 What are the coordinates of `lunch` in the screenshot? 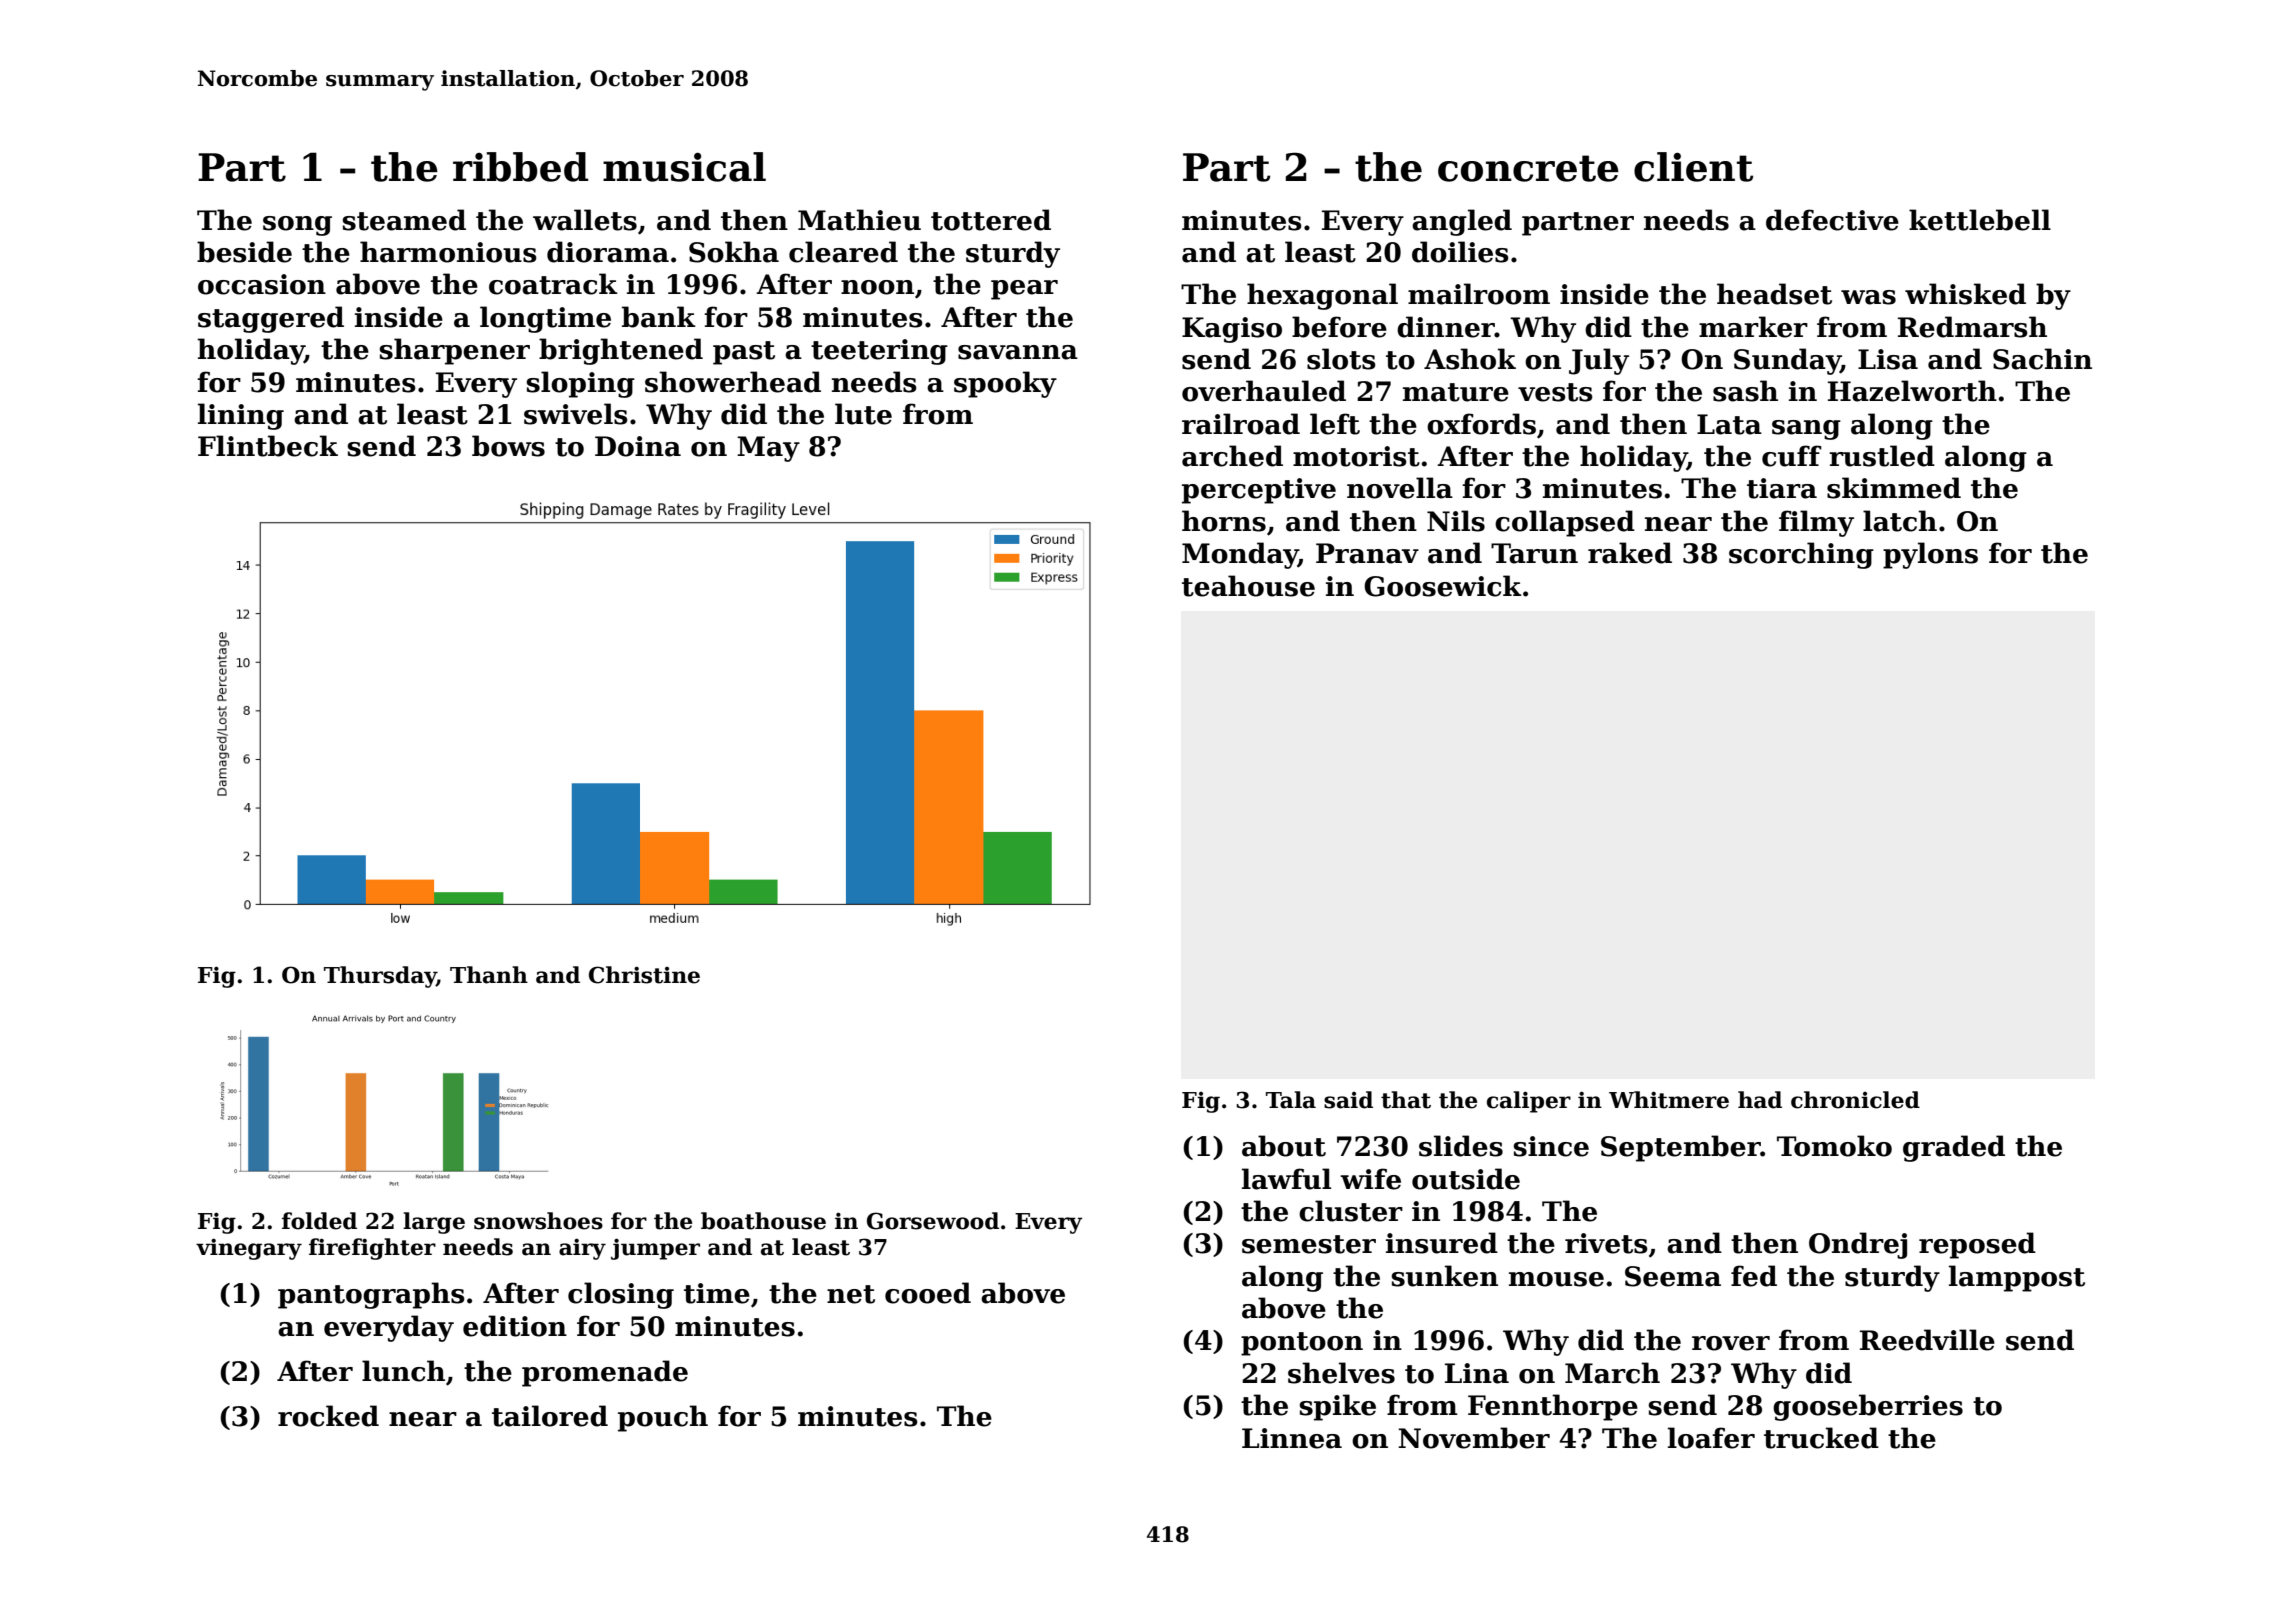 It's located at (403, 1371).
